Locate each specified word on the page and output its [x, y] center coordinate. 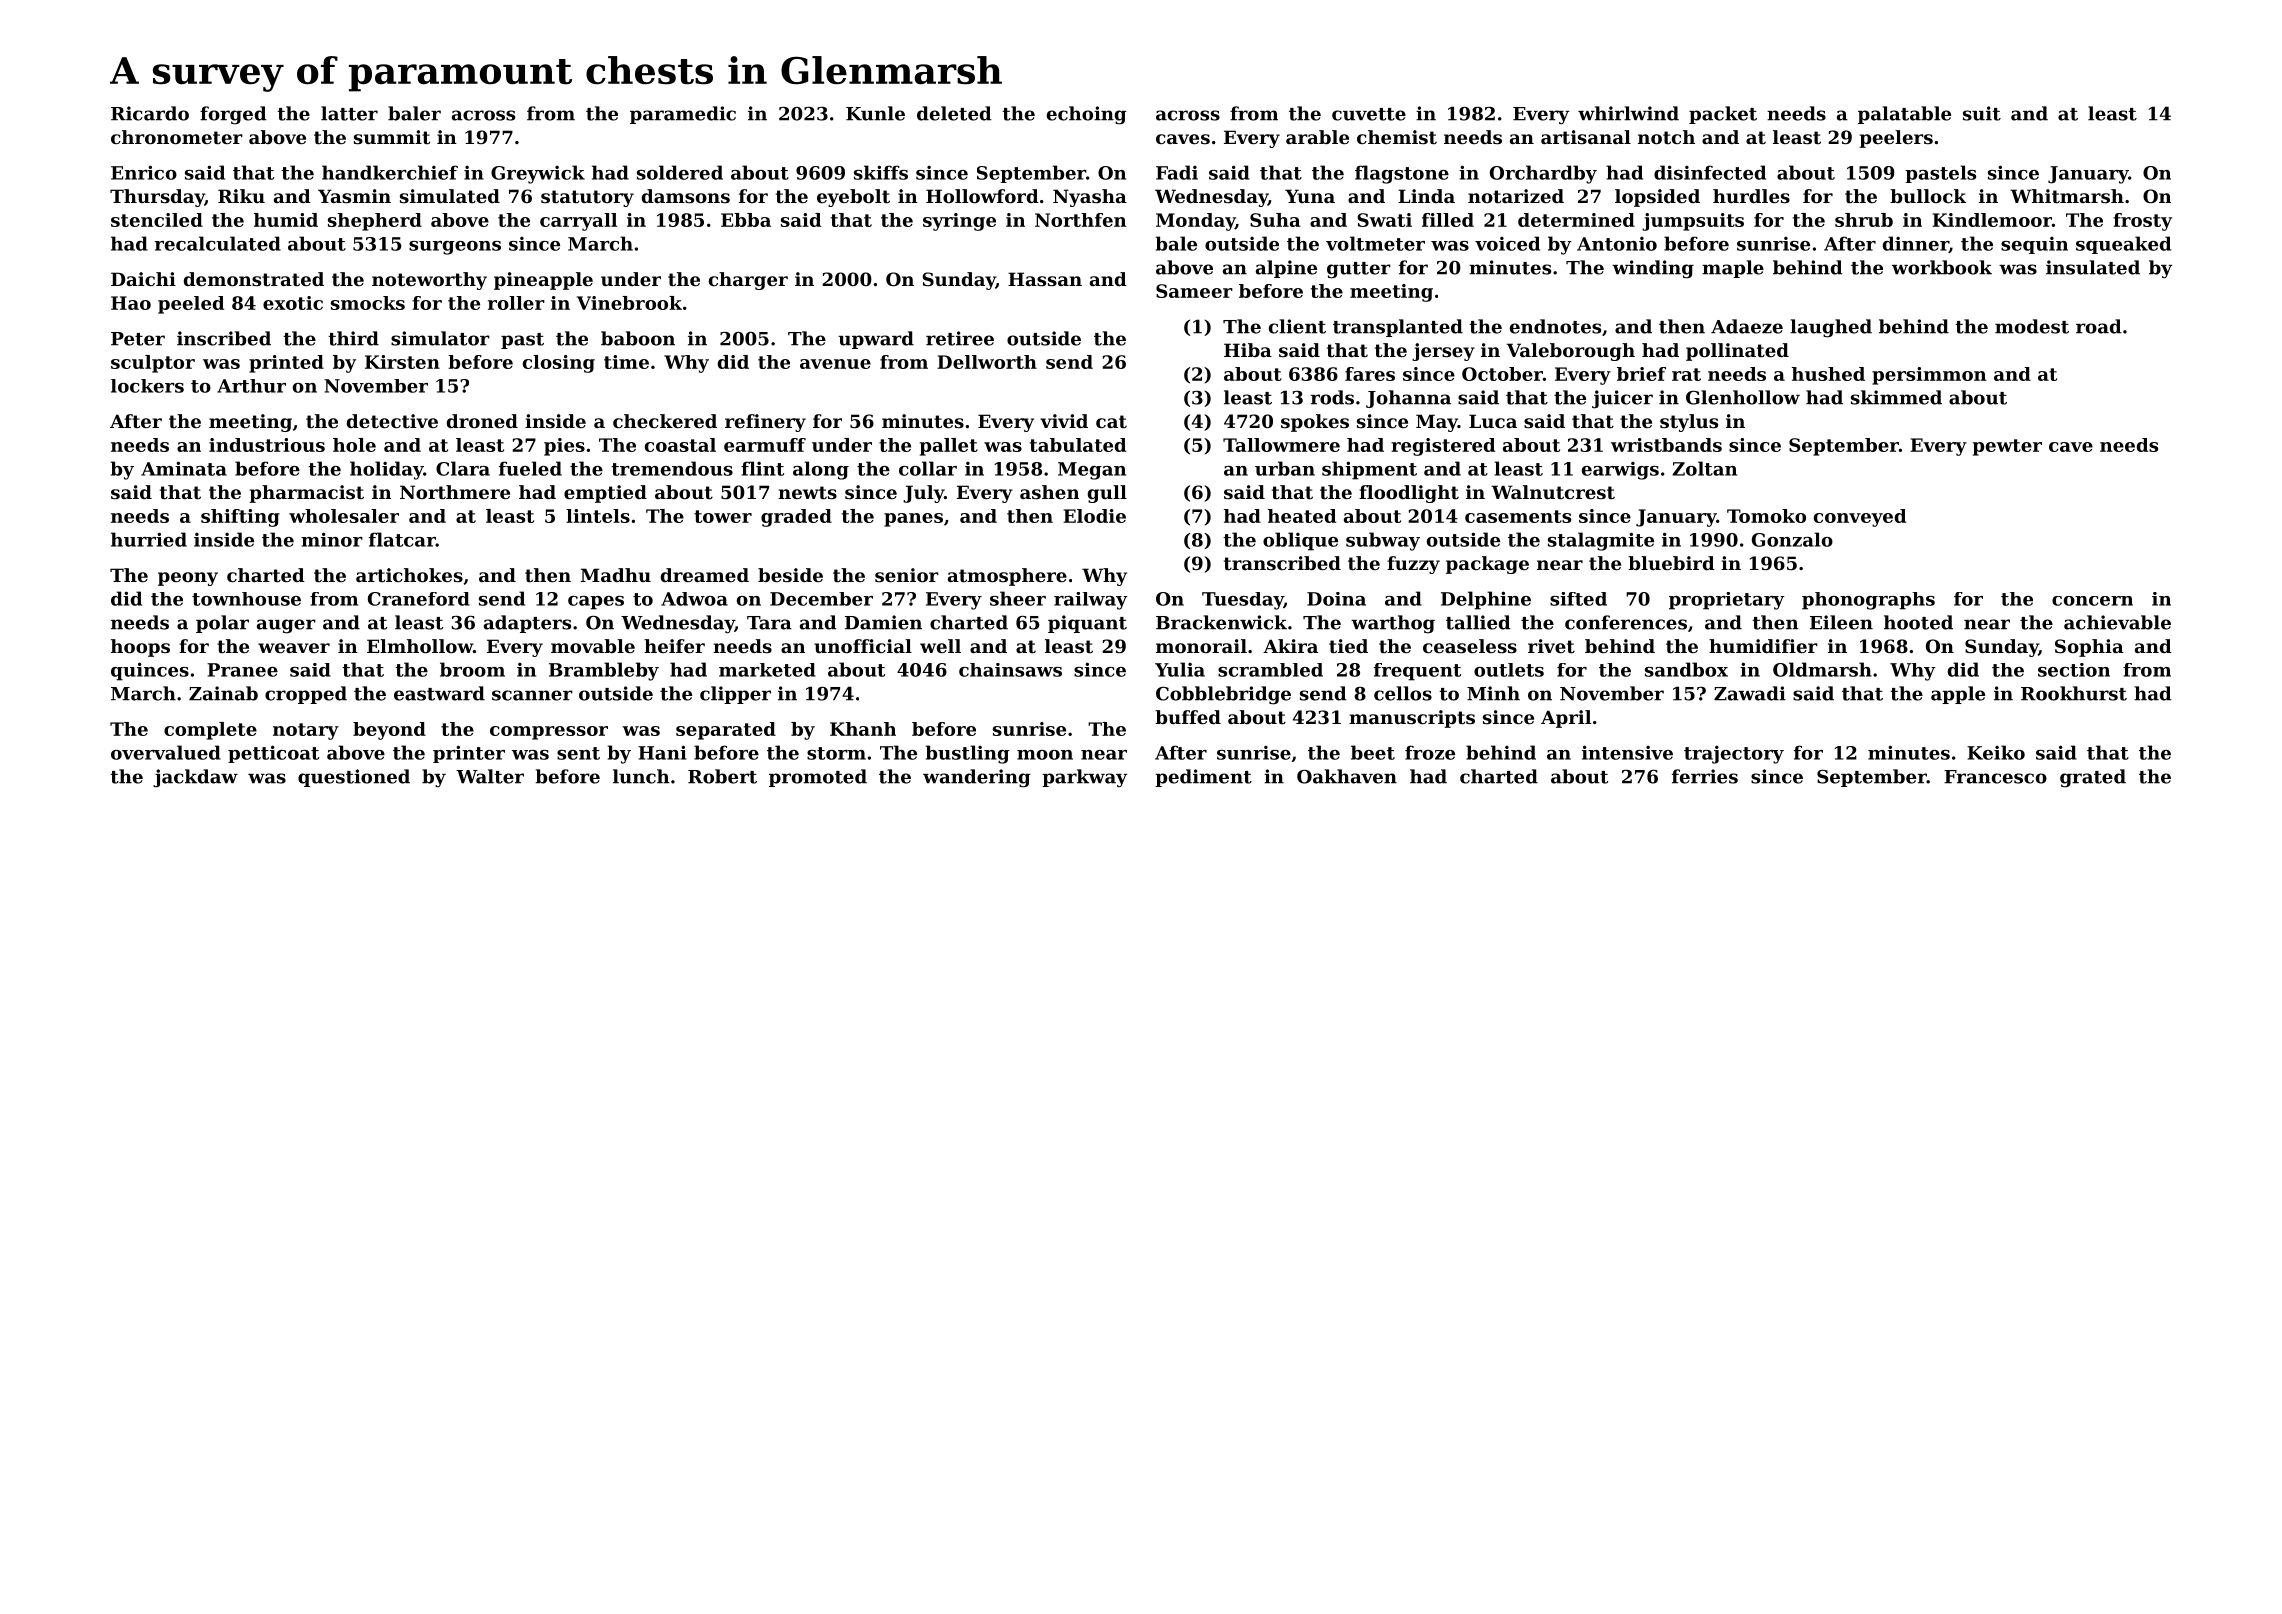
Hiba [1248, 350]
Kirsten [402, 362]
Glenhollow [1743, 397]
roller [516, 303]
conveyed [1860, 518]
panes [913, 520]
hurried [149, 539]
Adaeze [1747, 326]
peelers [1896, 139]
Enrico [144, 172]
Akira [1290, 646]
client [1297, 326]
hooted [1918, 622]
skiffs [881, 172]
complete [210, 731]
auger [286, 626]
